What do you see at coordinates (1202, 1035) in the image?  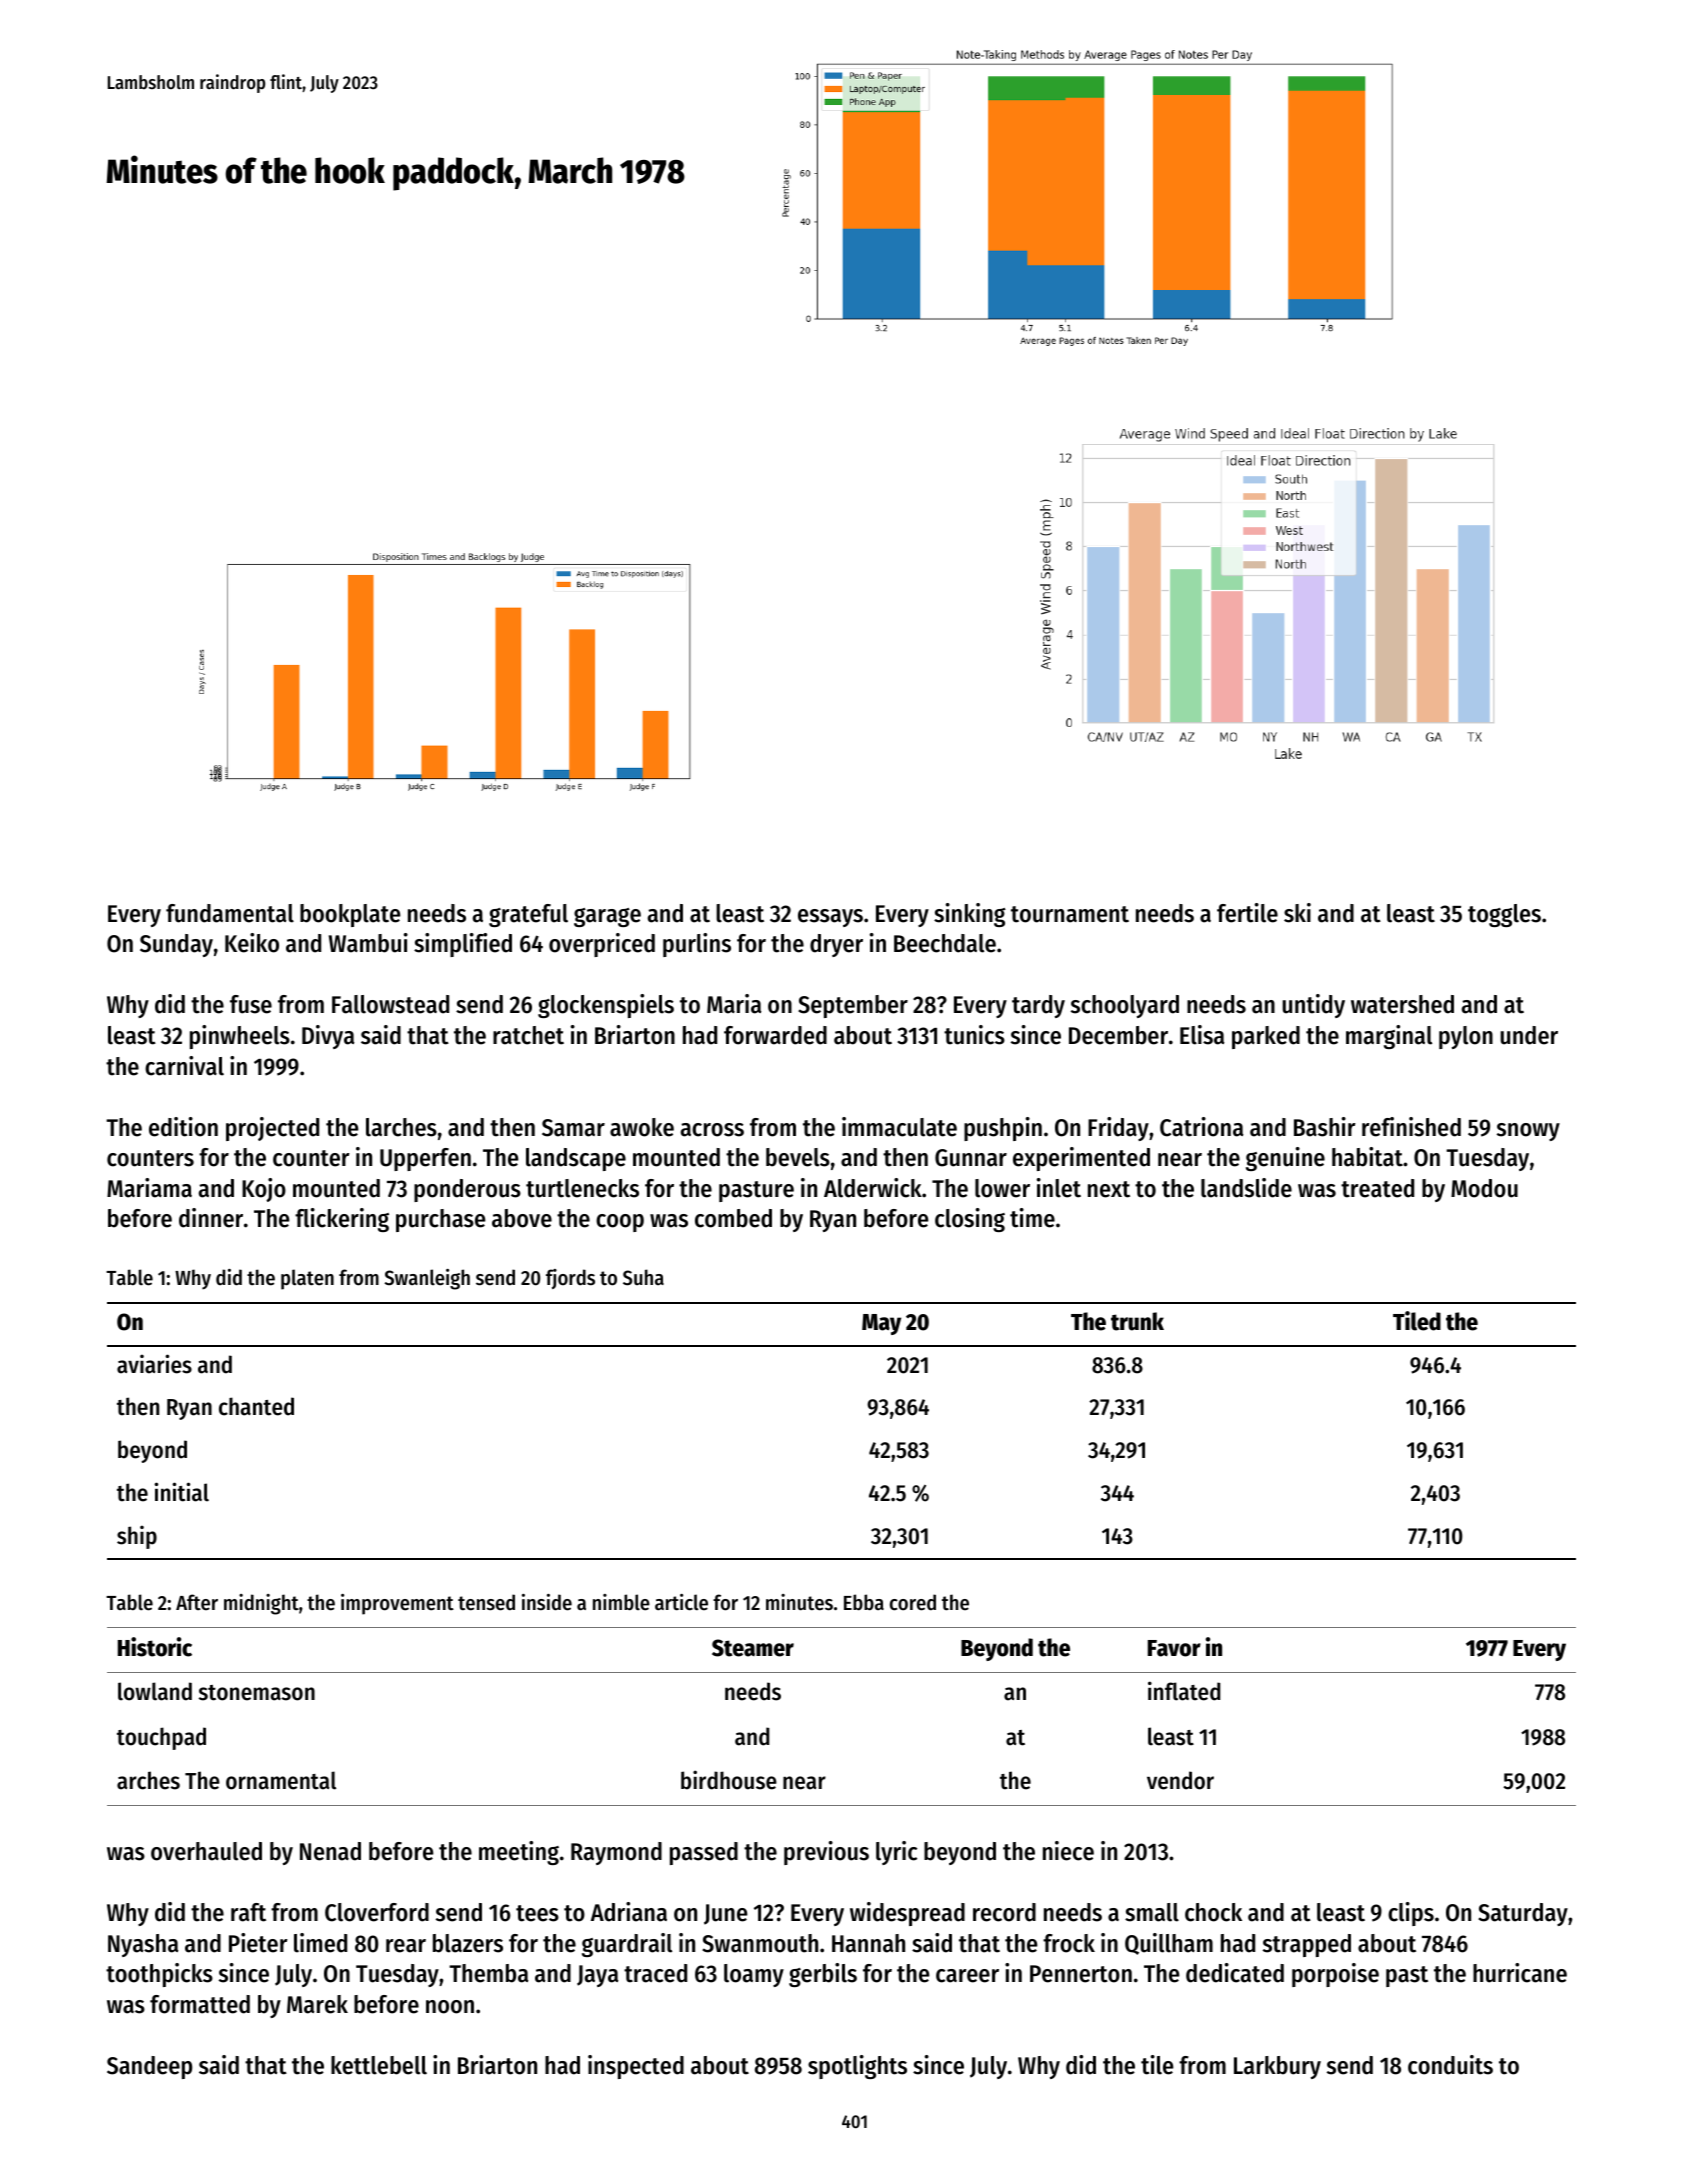 I see `Elisa` at bounding box center [1202, 1035].
